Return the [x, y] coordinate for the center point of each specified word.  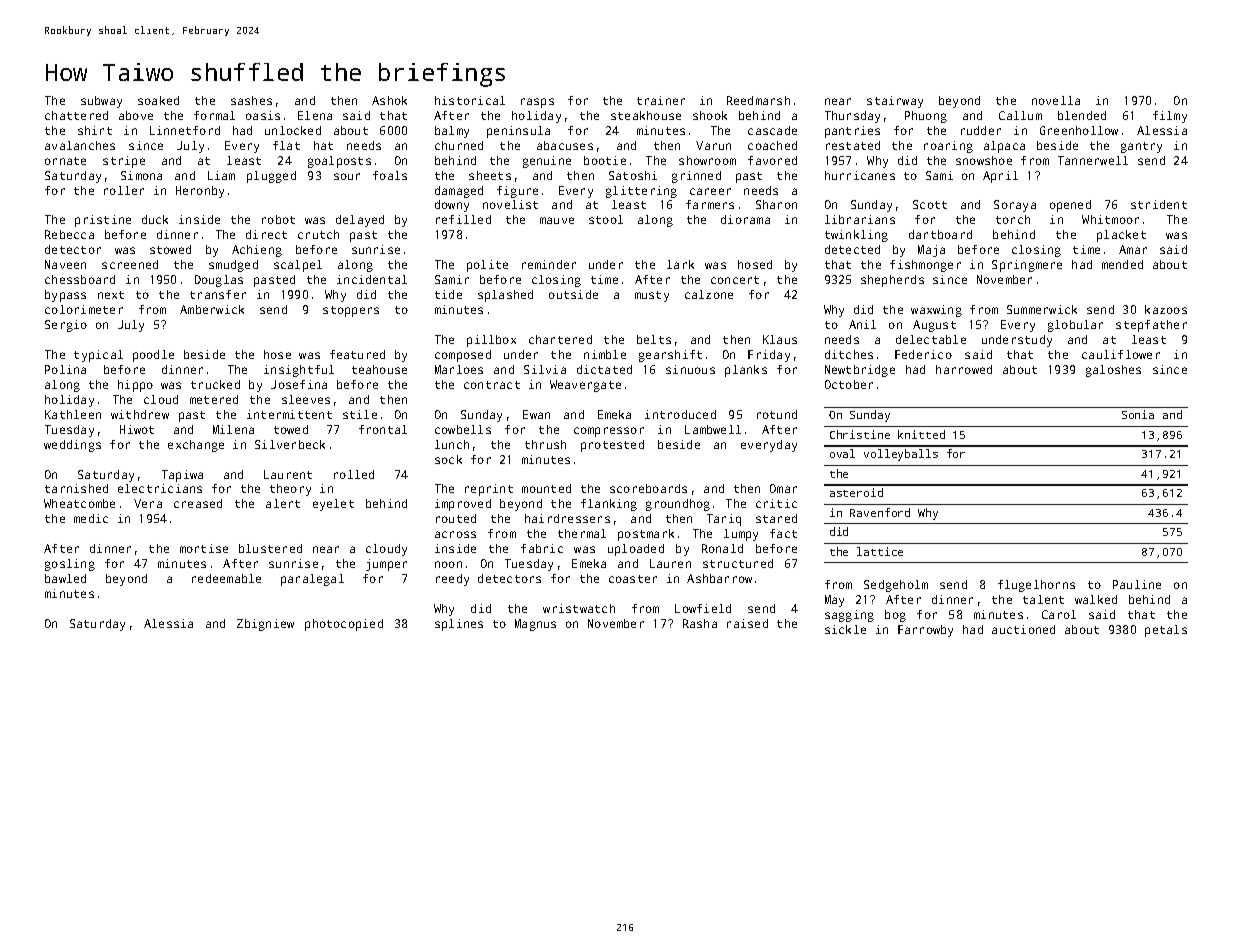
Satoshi [633, 175]
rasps [537, 103]
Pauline [1137, 584]
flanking [609, 505]
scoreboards [648, 488]
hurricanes [860, 175]
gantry [1141, 147]
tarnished [76, 488]
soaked [158, 100]
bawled [65, 578]
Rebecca [69, 234]
